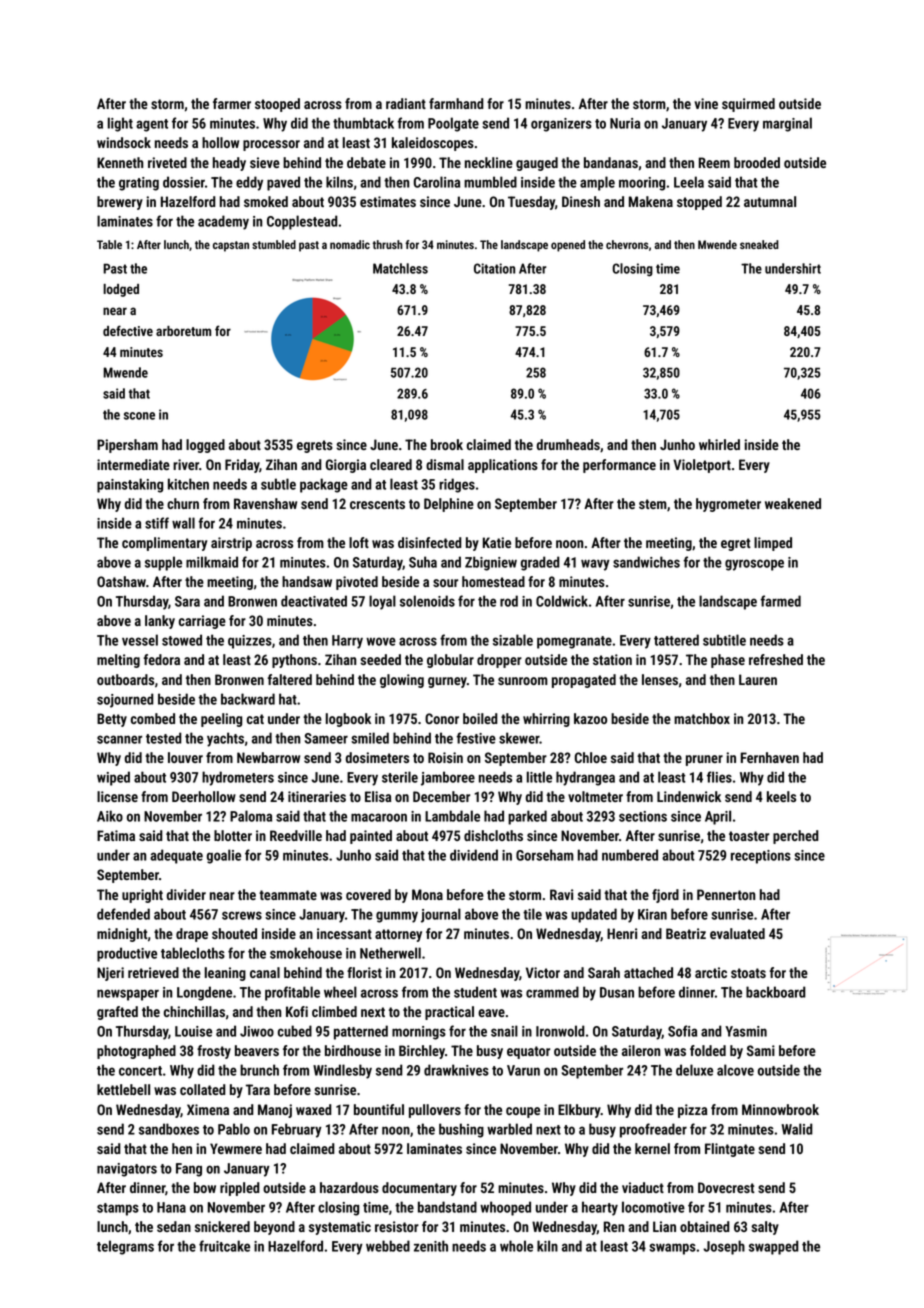 This screenshot has height=1308, width=924. Describe the element at coordinates (277, 105) in the screenshot. I see `stooped` at that location.
